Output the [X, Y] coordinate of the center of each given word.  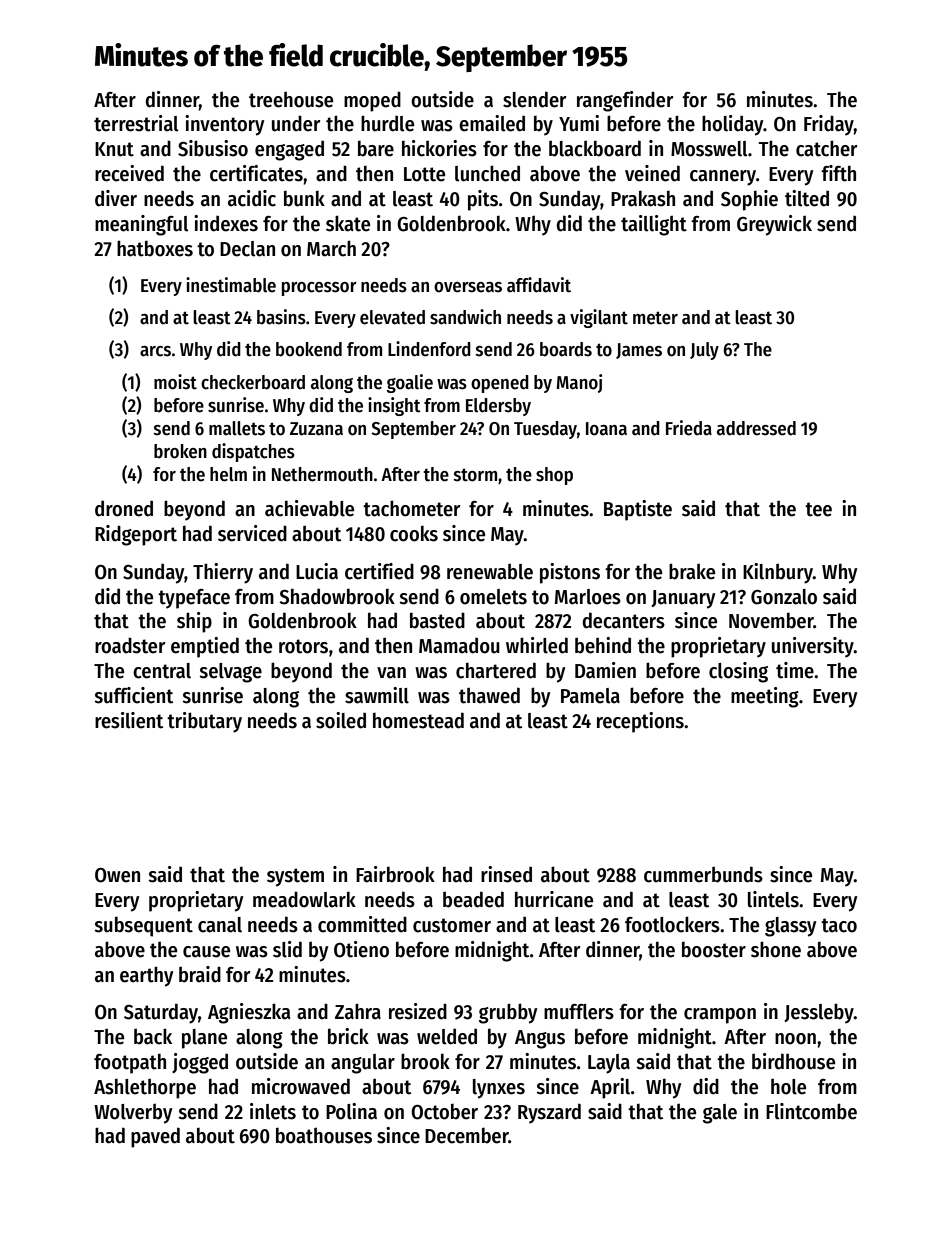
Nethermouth [322, 474]
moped [372, 101]
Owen [117, 875]
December [466, 1135]
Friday [829, 125]
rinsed [506, 874]
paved [155, 1137]
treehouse [291, 100]
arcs [155, 351]
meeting [765, 697]
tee [818, 509]
